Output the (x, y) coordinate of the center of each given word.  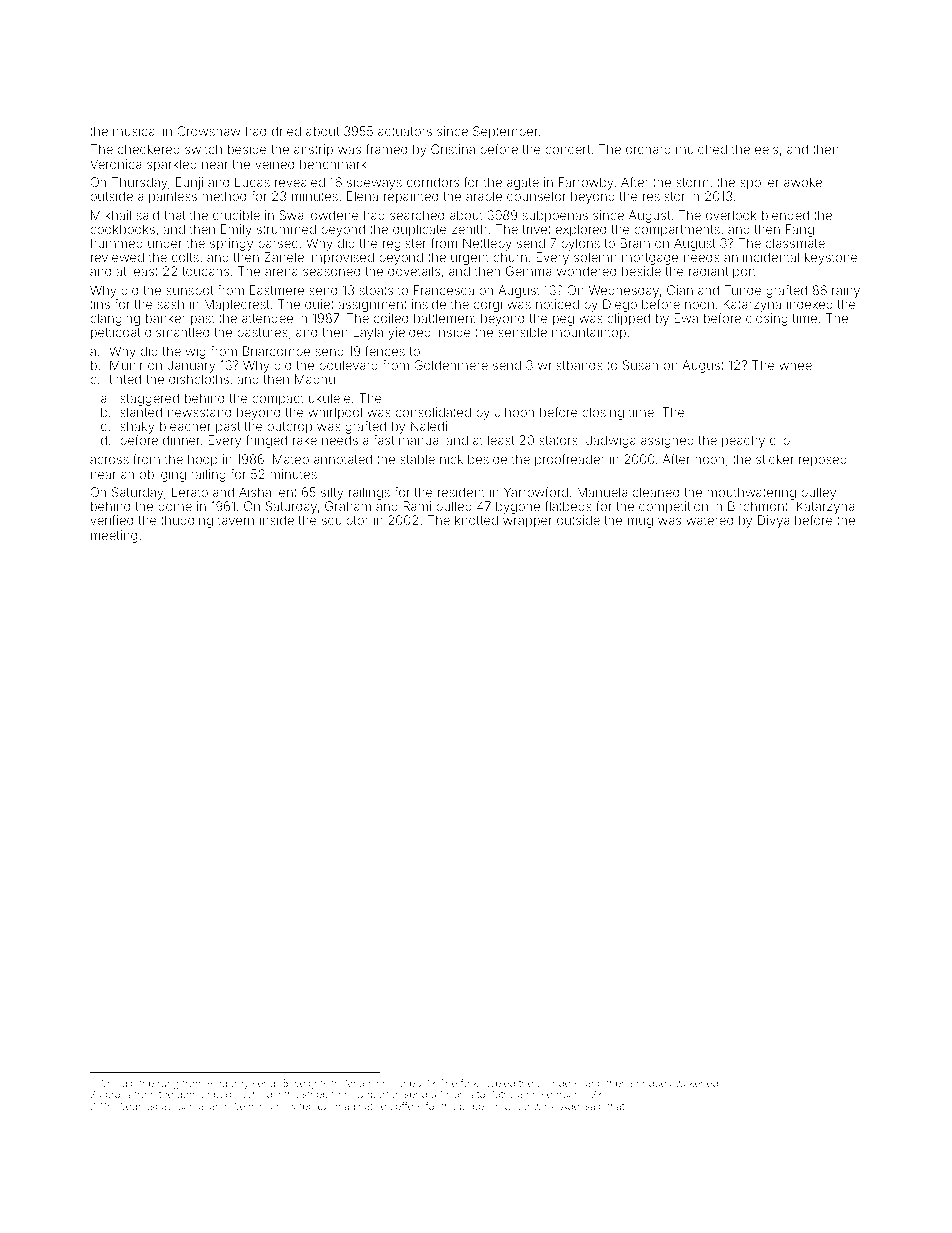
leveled (498, 1083)
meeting (114, 536)
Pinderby (228, 1085)
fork (469, 1083)
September (505, 132)
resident (461, 492)
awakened (694, 1083)
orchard (648, 149)
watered (709, 520)
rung (168, 1085)
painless (173, 197)
